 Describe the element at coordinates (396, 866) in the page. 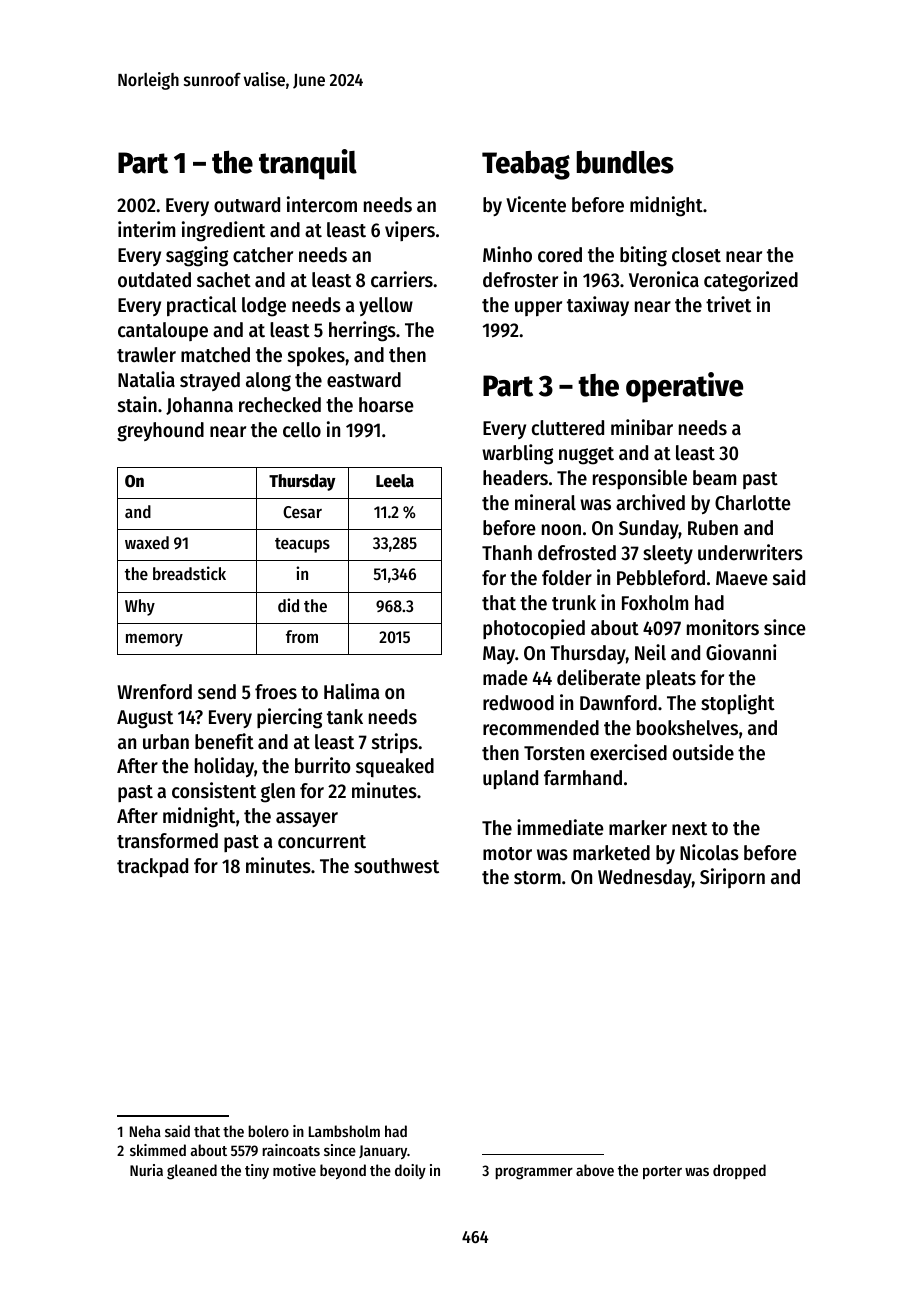

I see `southwest` at that location.
